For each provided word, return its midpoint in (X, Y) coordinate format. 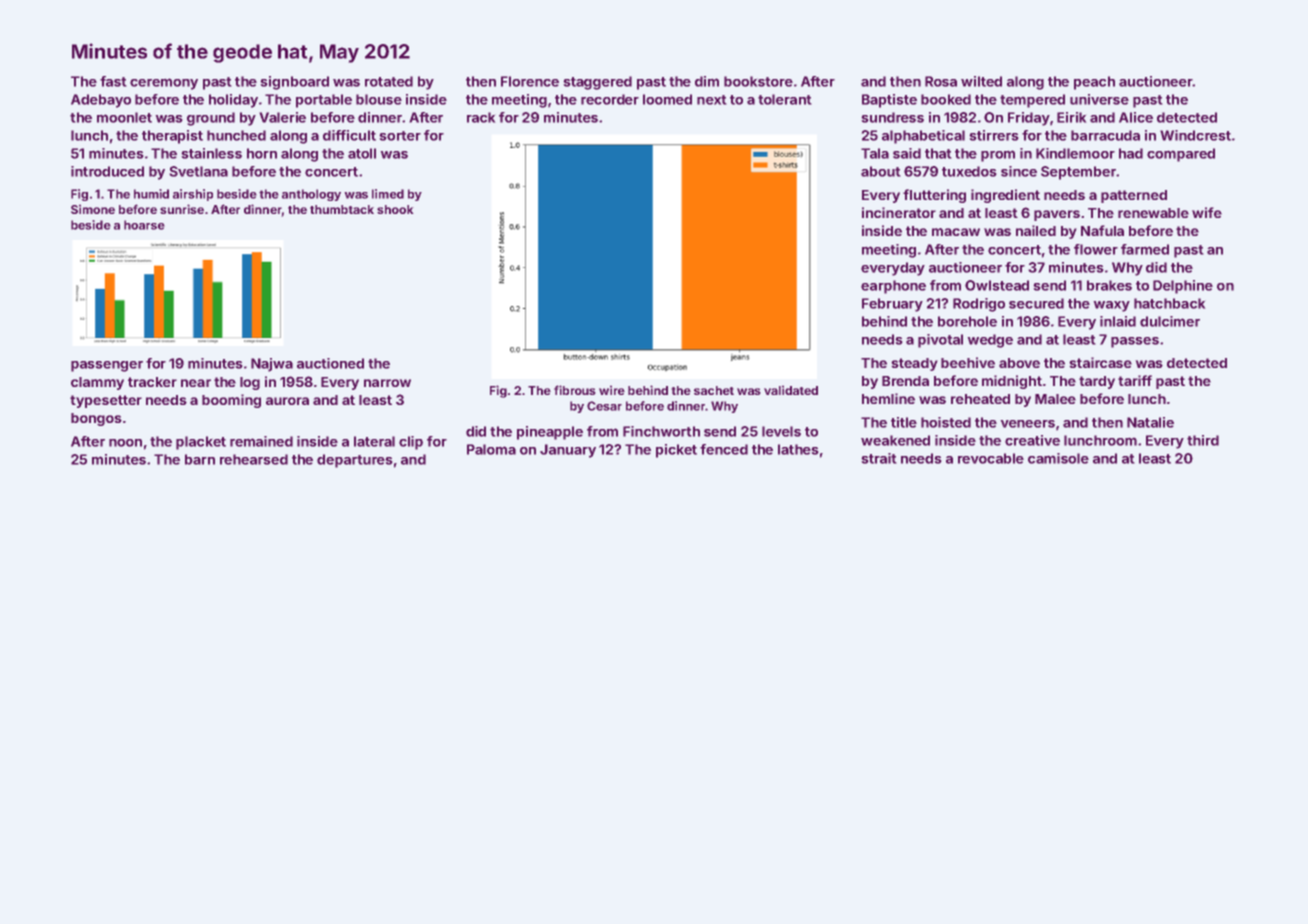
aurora (287, 401)
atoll (362, 153)
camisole (1058, 458)
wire (612, 390)
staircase (1100, 362)
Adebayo (101, 101)
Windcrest (1195, 135)
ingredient (1005, 196)
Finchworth (661, 431)
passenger (107, 366)
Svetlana (198, 171)
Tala (875, 153)
